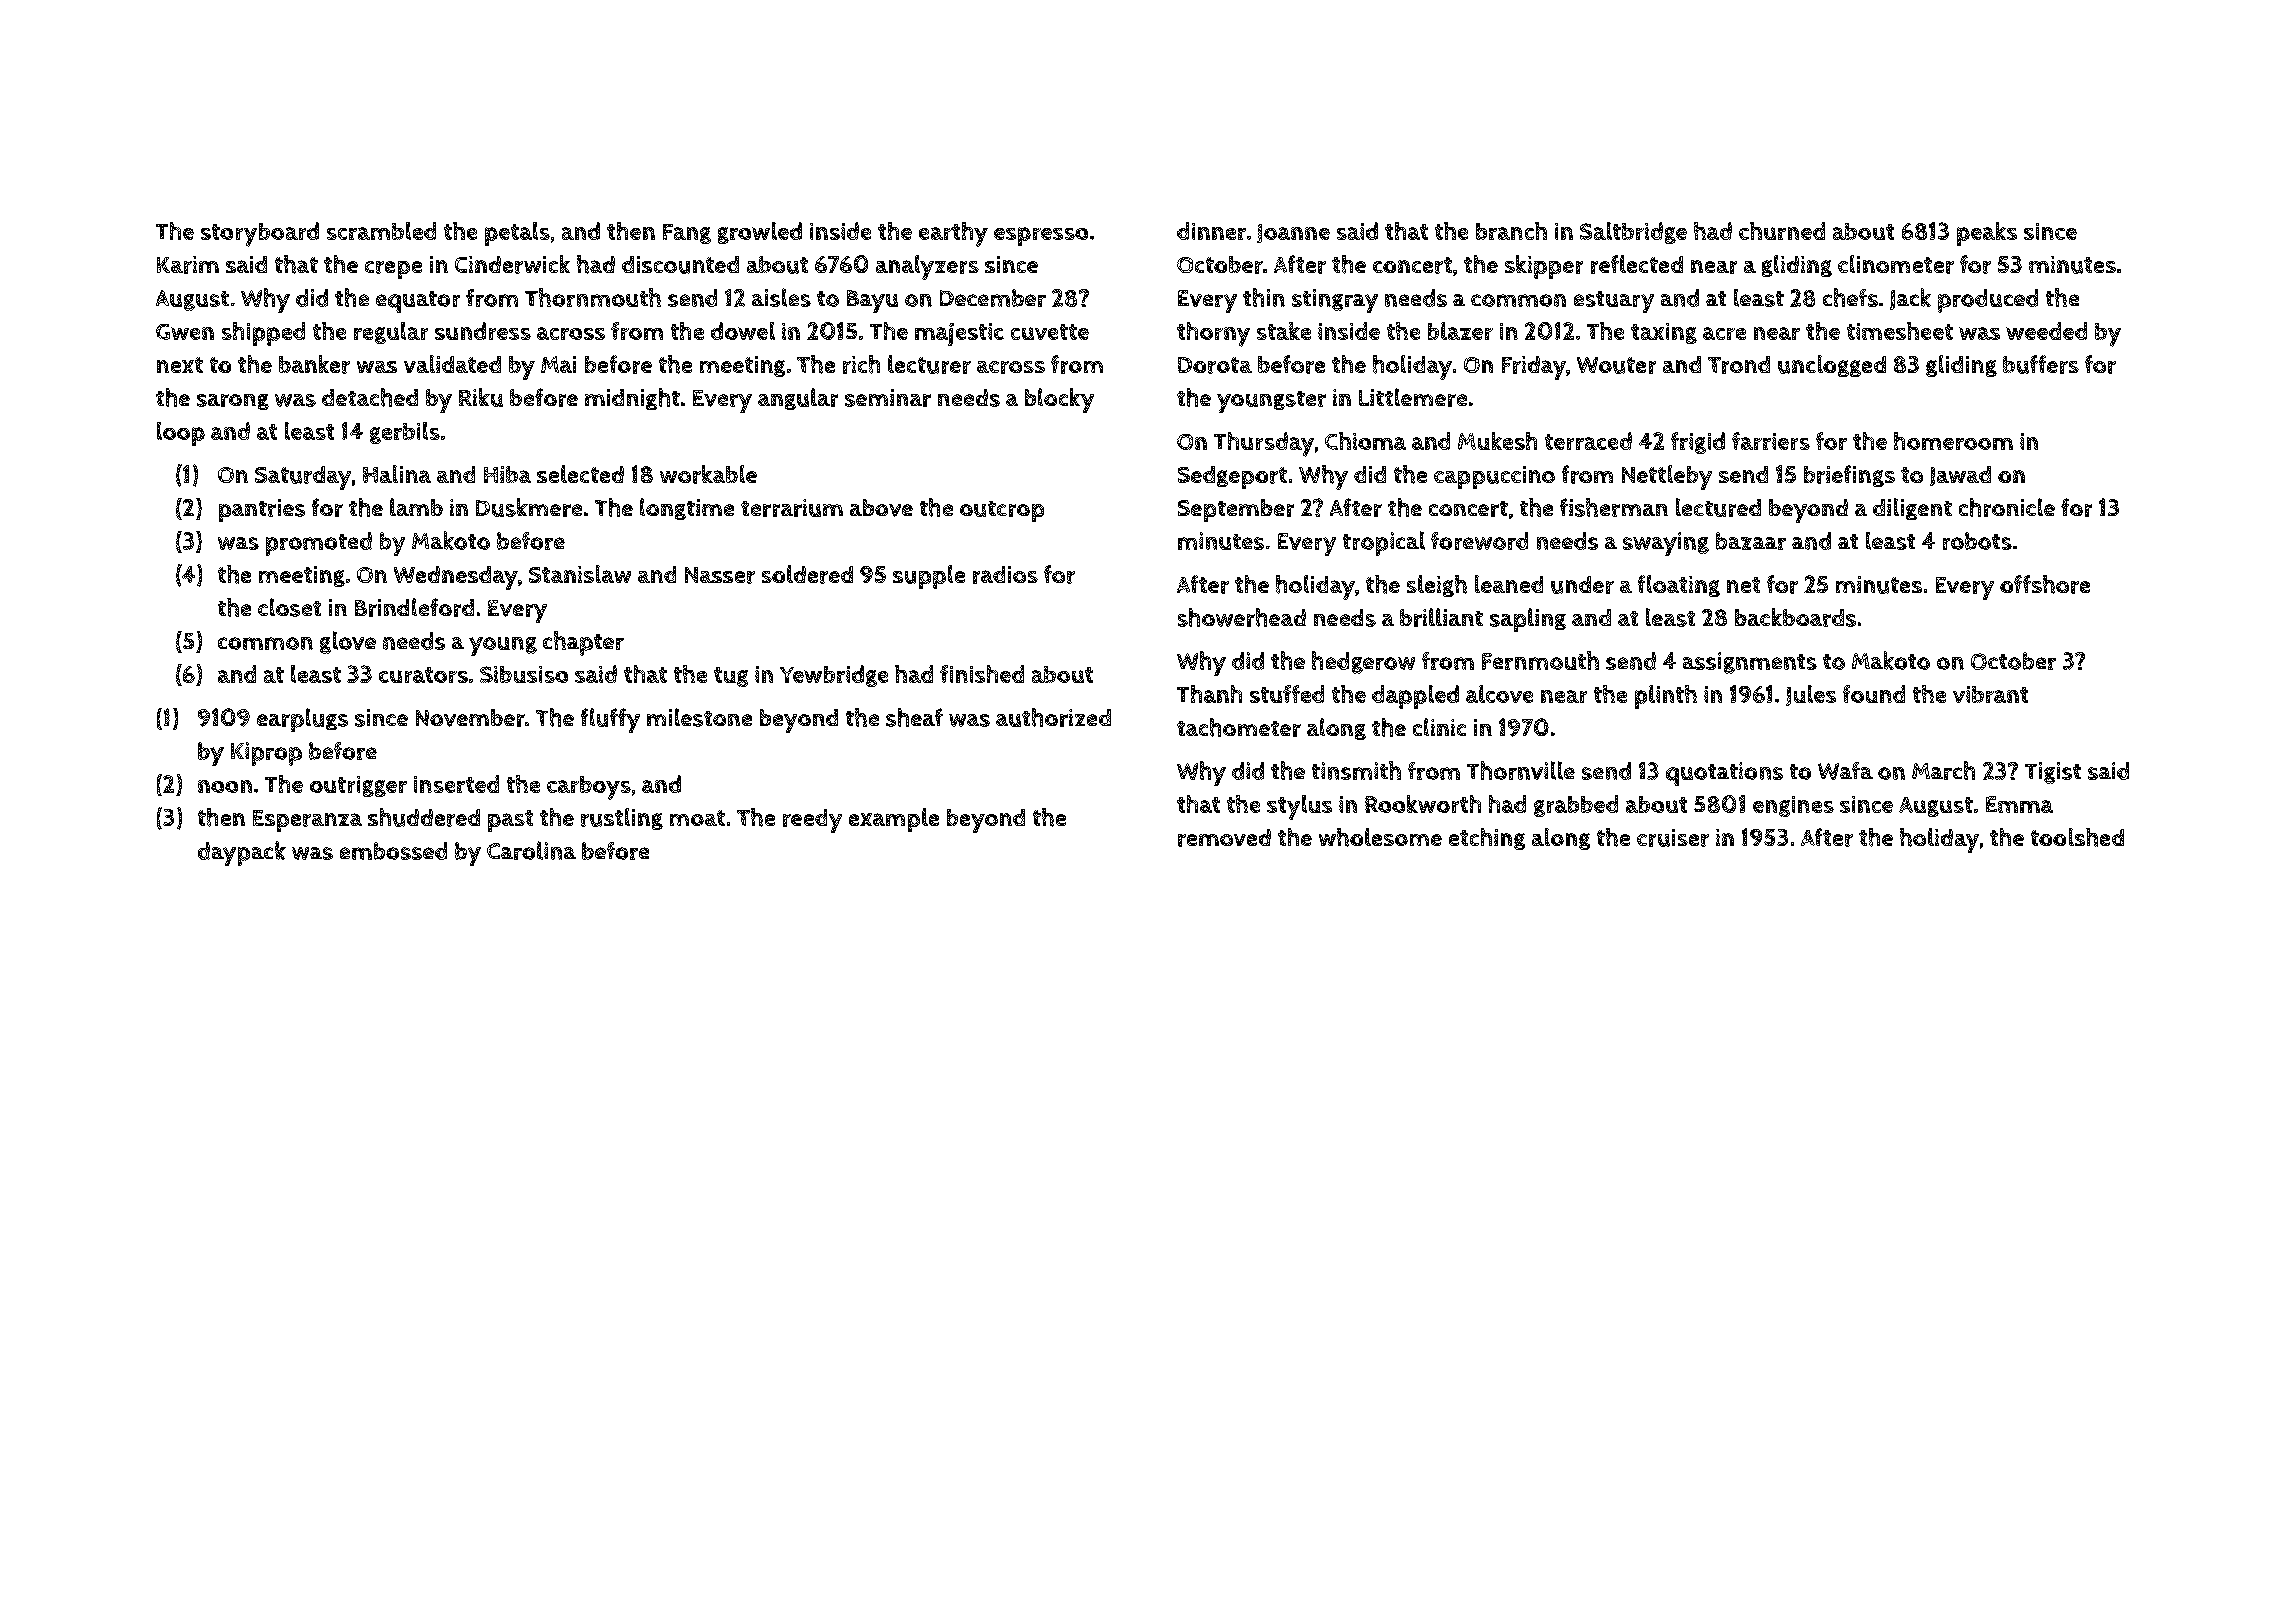 Image resolution: width=2292 pixels, height=1620 pixels. I want to click on longtime, so click(687, 509).
